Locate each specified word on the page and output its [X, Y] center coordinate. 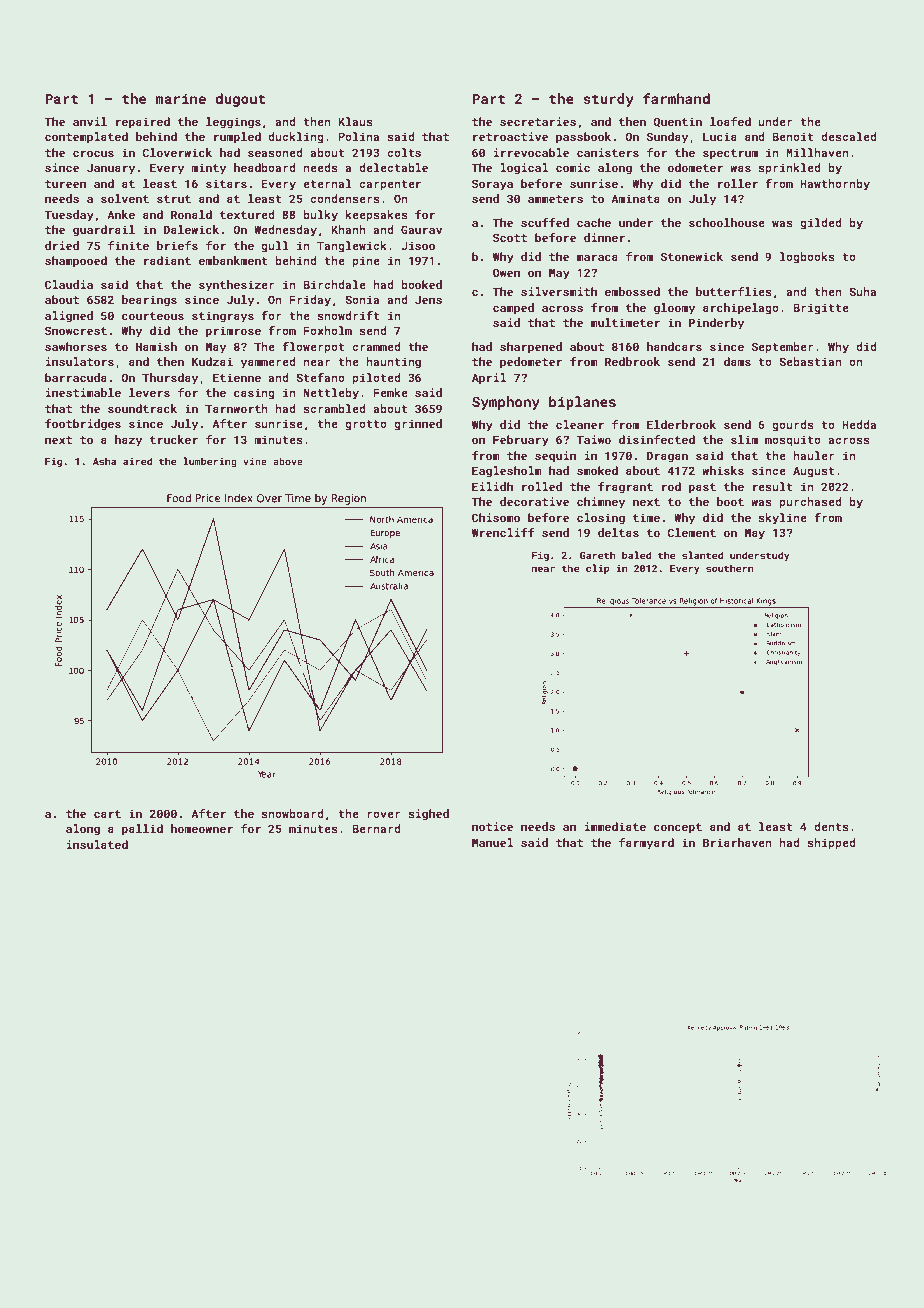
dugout [240, 100]
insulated [97, 844]
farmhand [676, 98]
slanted [702, 555]
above [288, 461]
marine [180, 98]
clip [597, 569]
